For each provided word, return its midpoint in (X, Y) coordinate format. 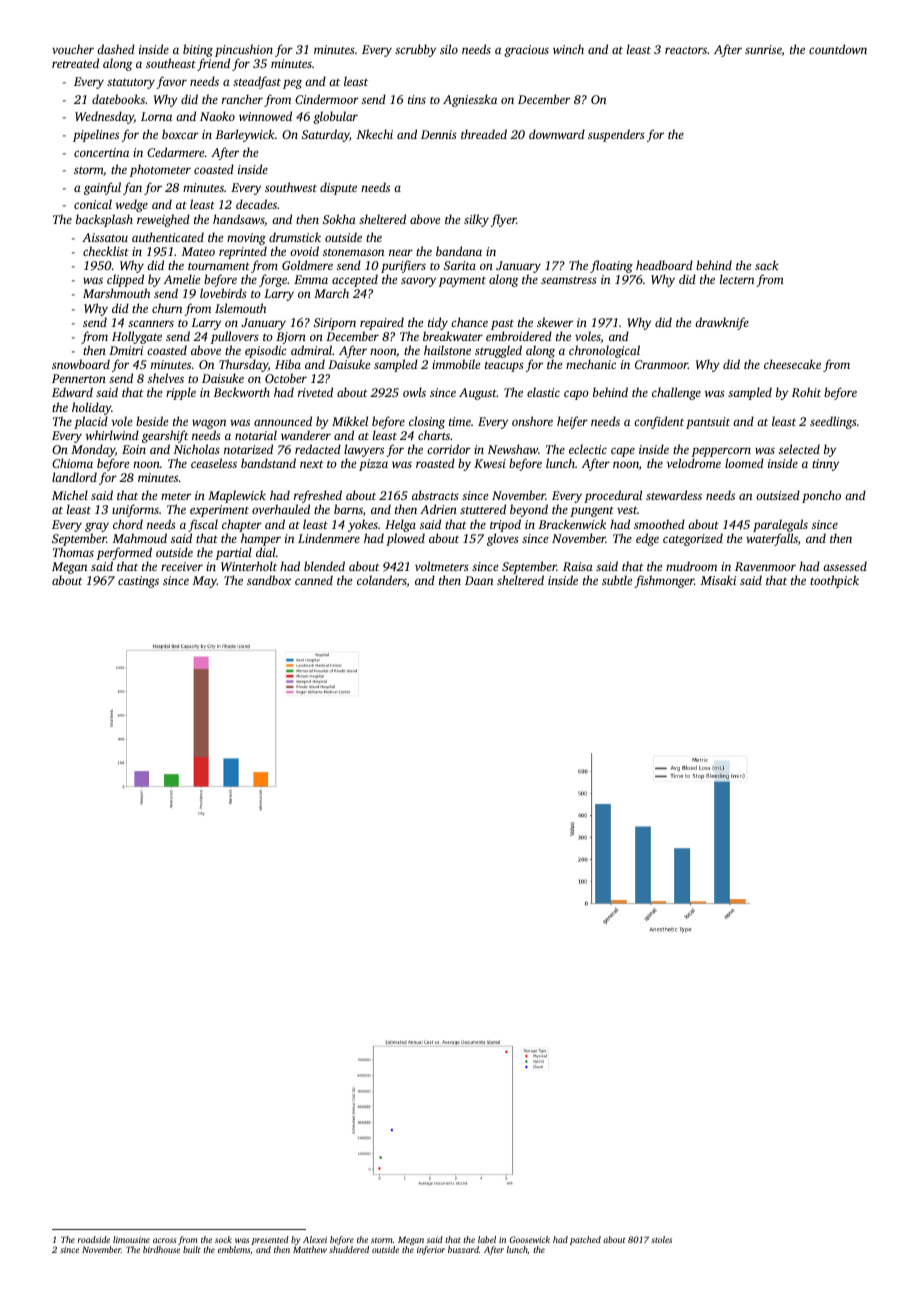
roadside (94, 1239)
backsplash (104, 220)
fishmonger (664, 581)
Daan (479, 580)
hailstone (447, 350)
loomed (744, 463)
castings (138, 582)
